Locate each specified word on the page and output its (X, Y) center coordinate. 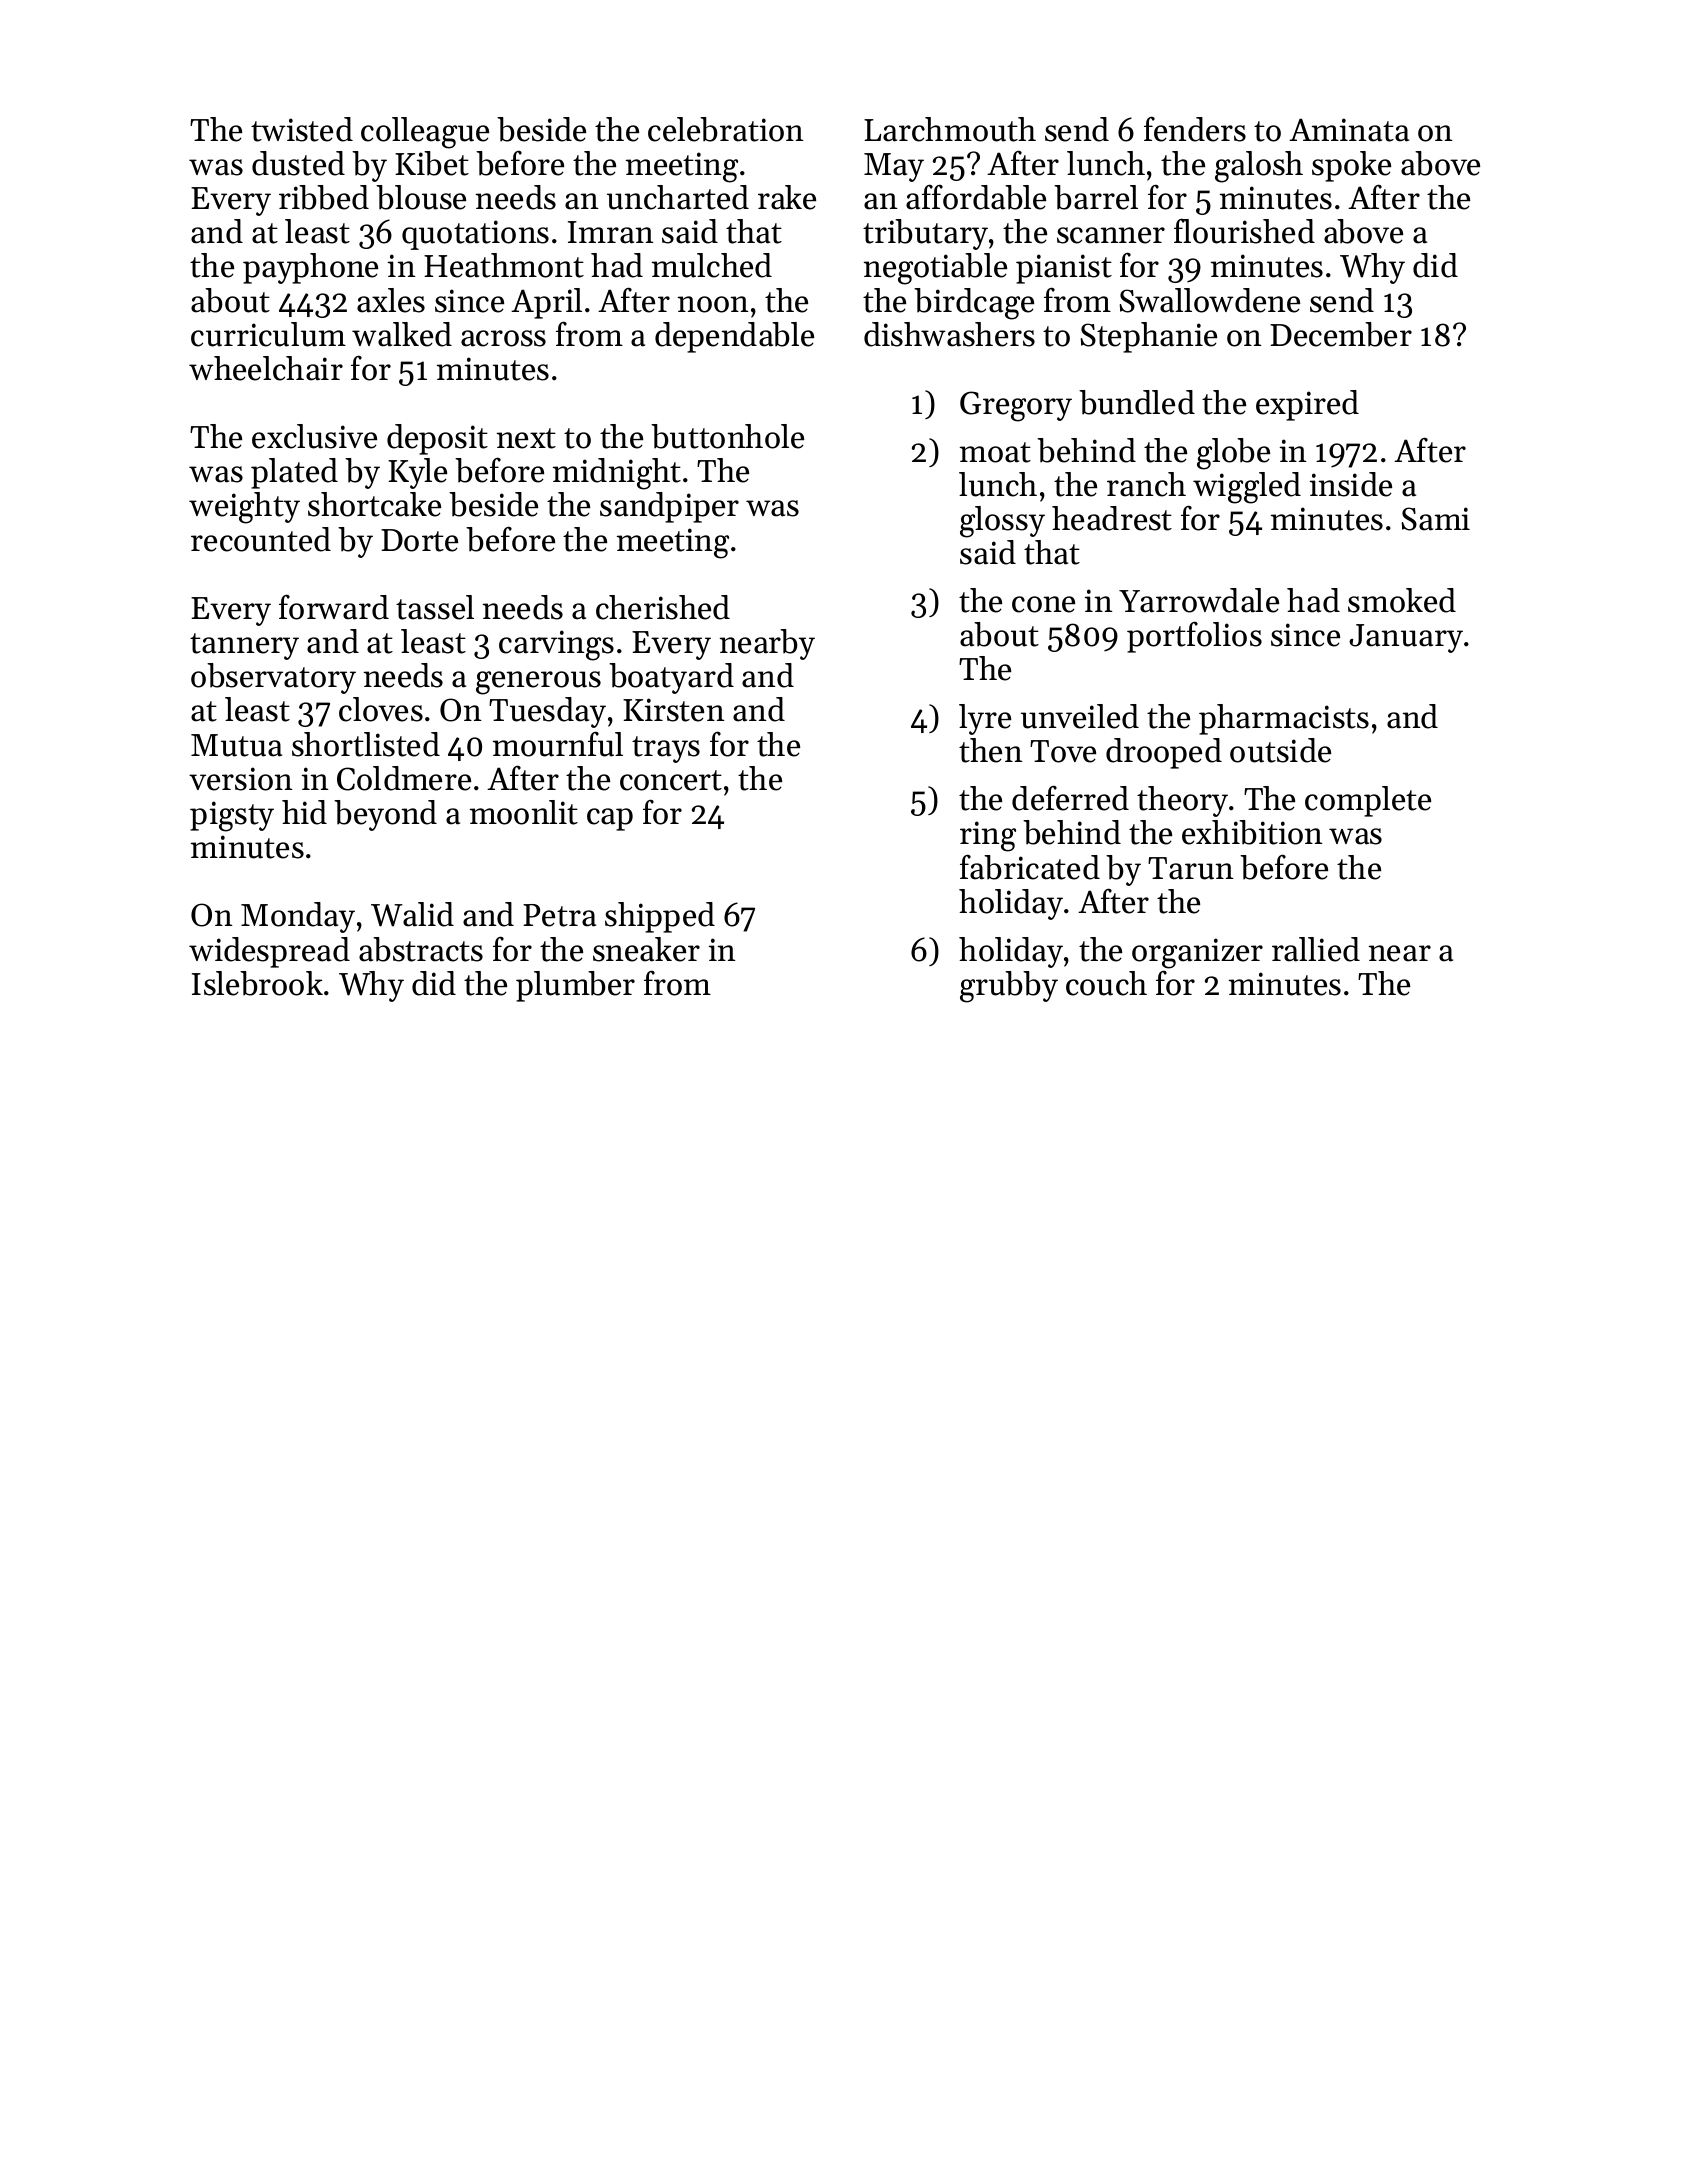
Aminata (1349, 130)
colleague (425, 133)
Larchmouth (950, 129)
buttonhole (727, 436)
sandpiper (669, 507)
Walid (412, 914)
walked (402, 334)
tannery (244, 646)
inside (1351, 484)
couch (1106, 983)
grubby (1009, 987)
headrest (1112, 518)
